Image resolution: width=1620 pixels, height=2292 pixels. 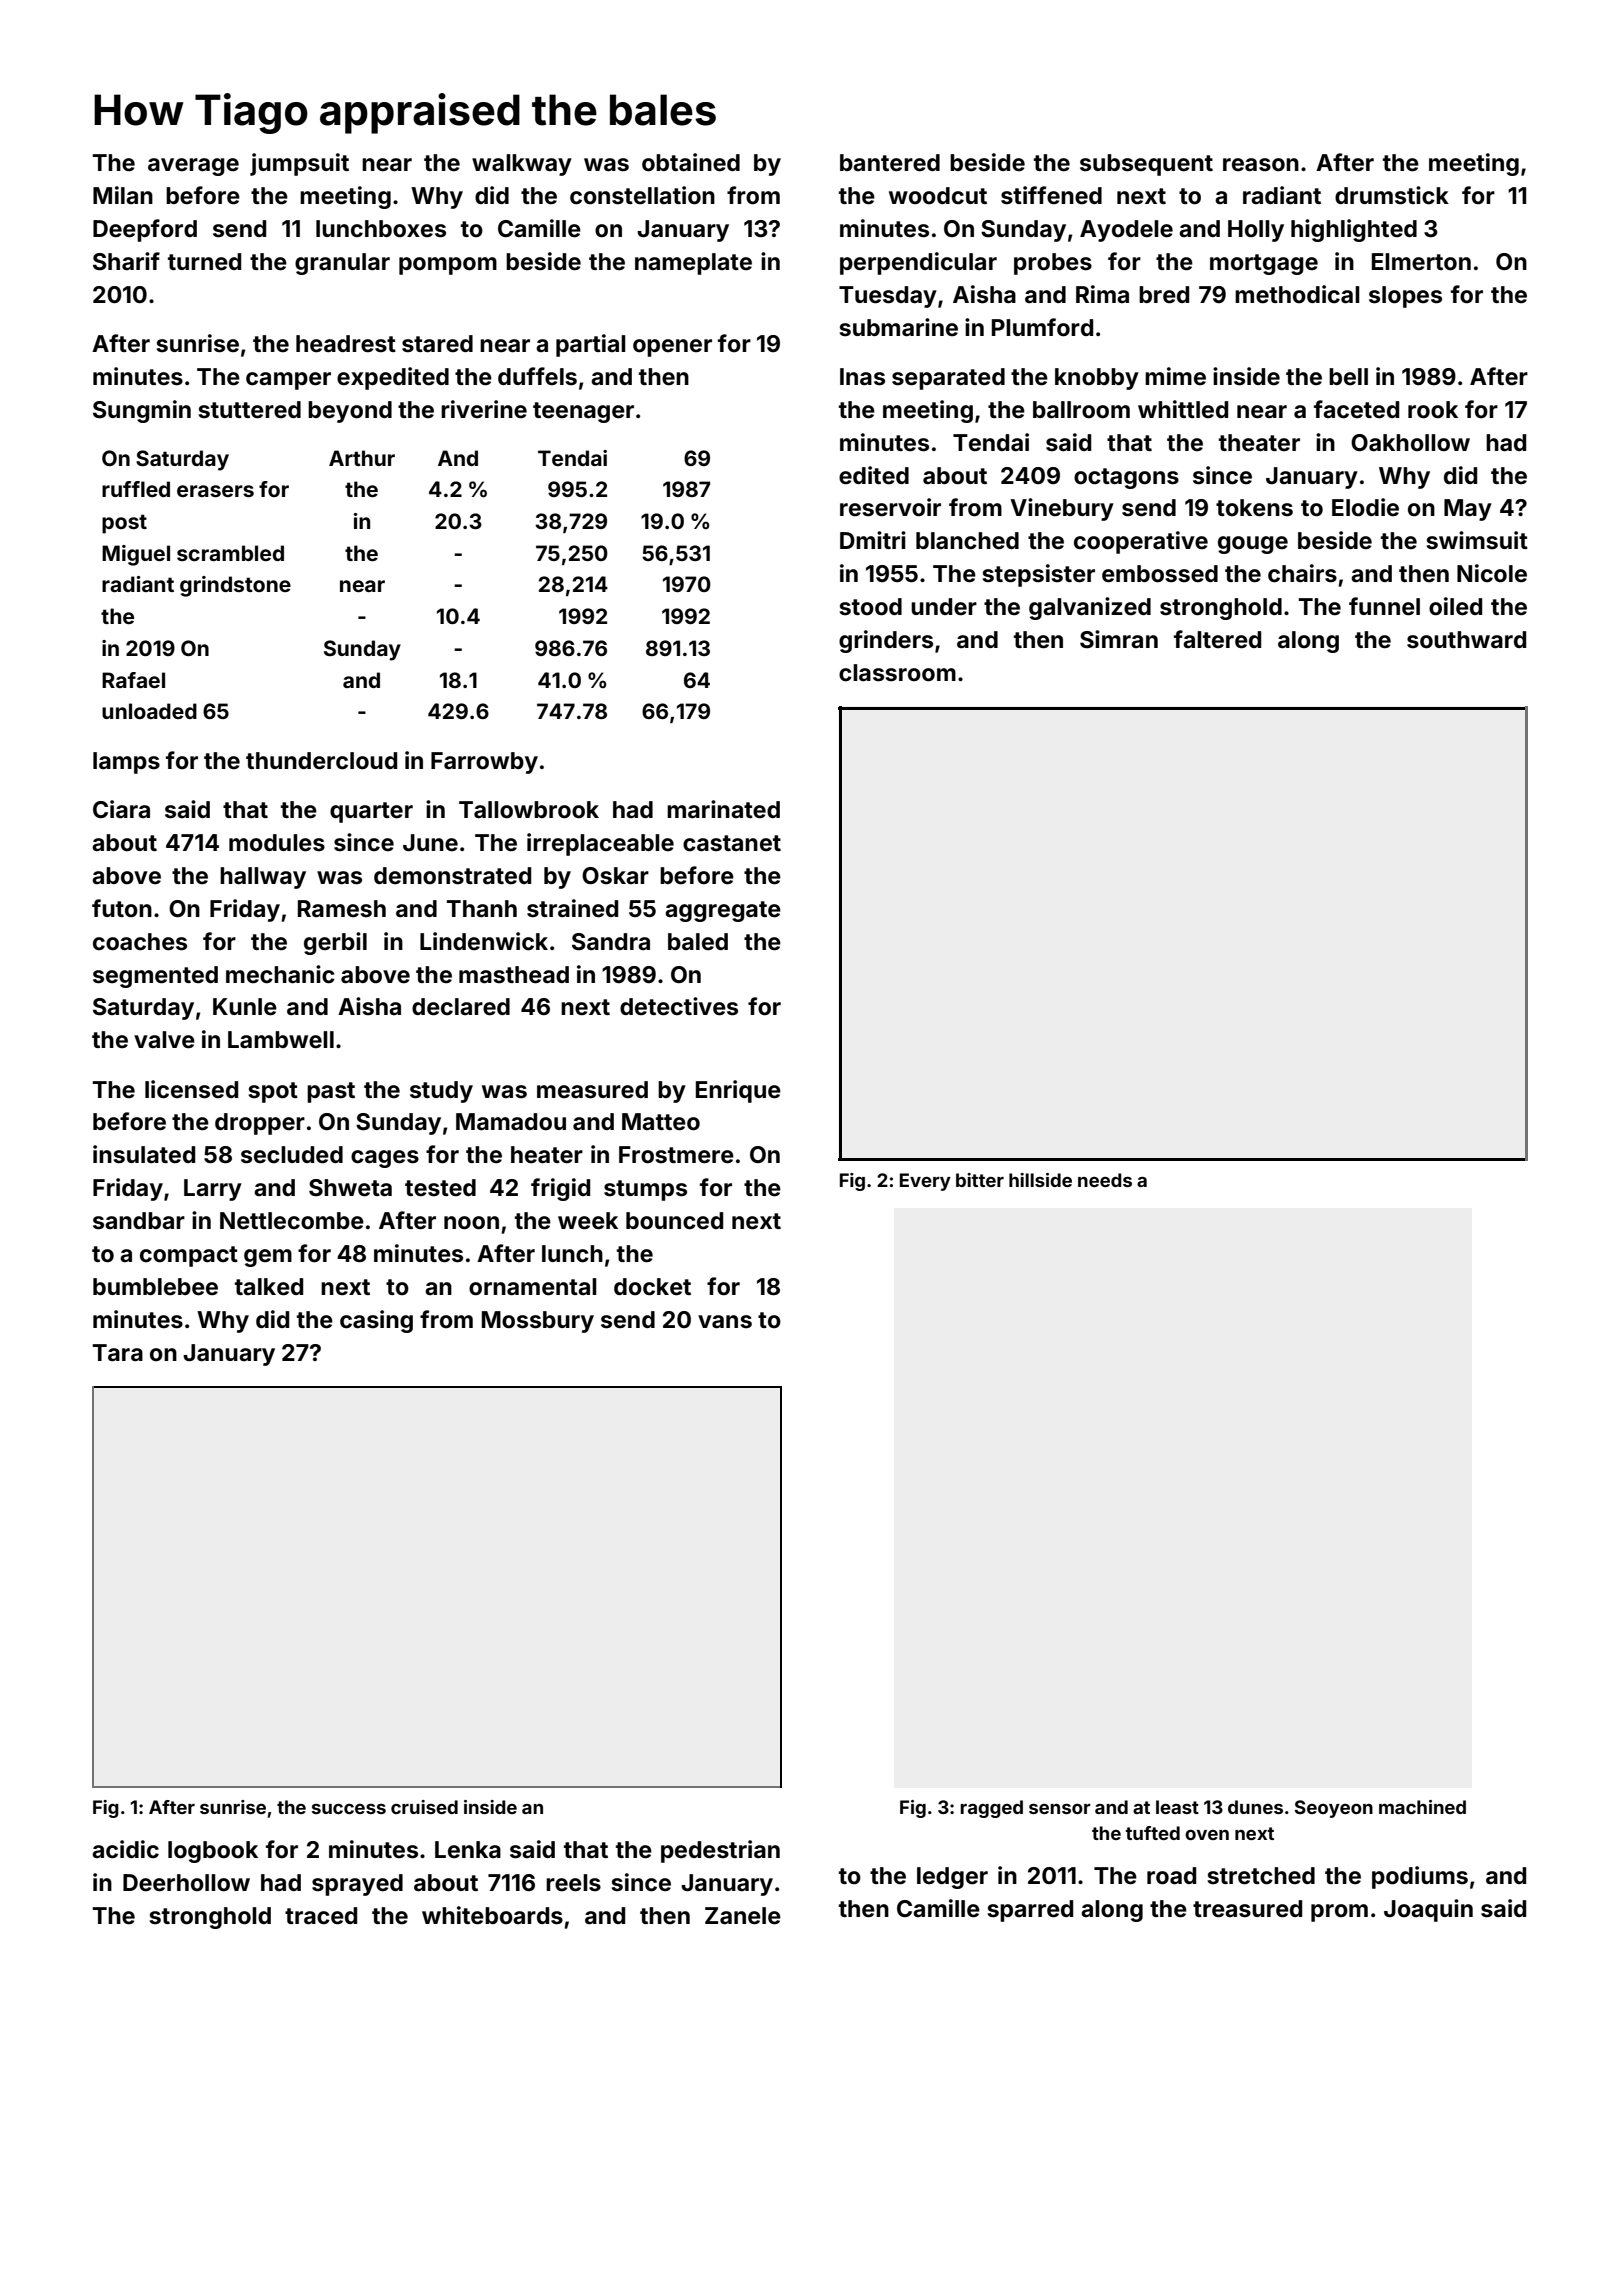 What do you see at coordinates (871, 607) in the document?
I see `stood` at bounding box center [871, 607].
